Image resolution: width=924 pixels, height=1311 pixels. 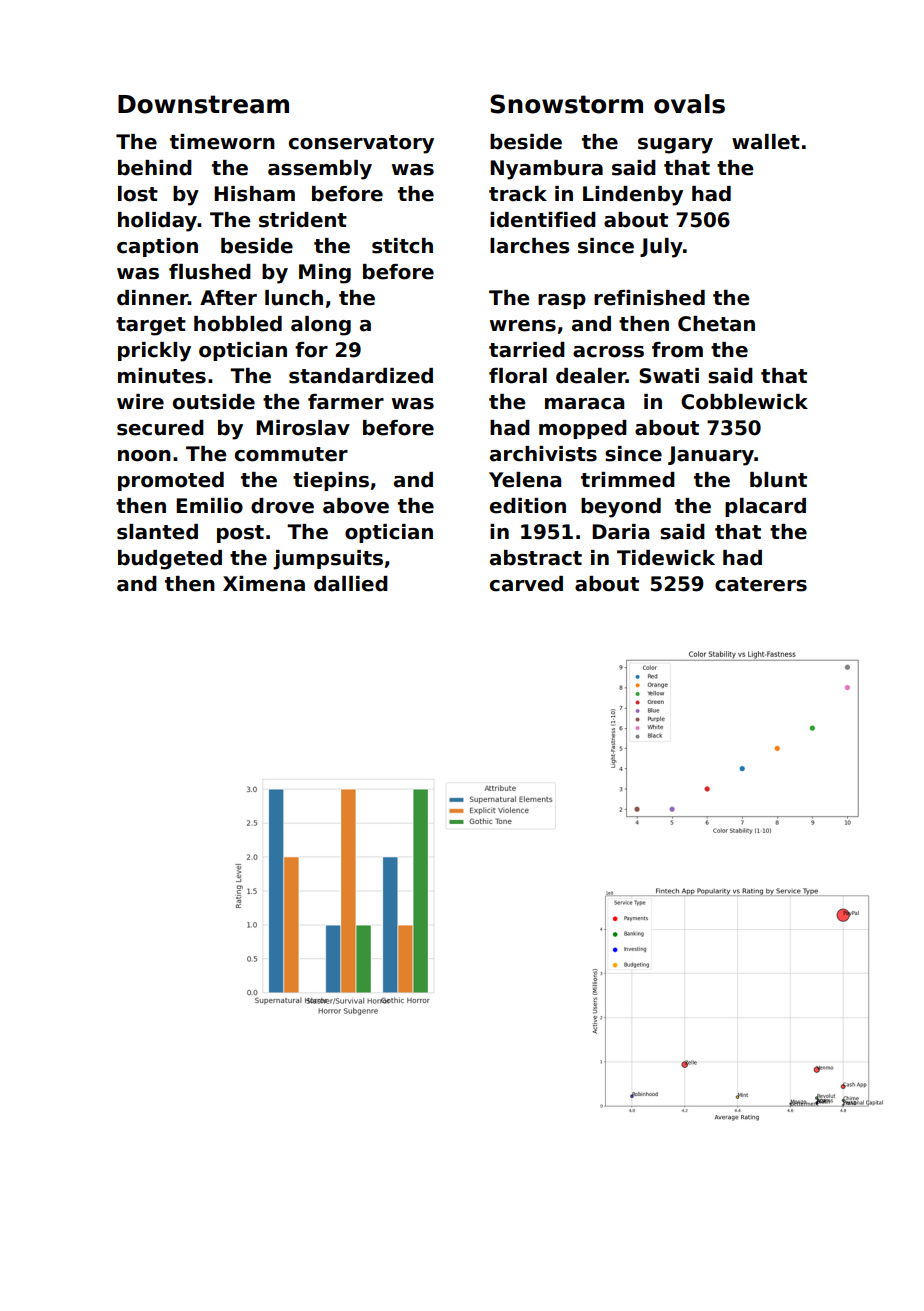 I want to click on wallet, so click(x=766, y=142).
